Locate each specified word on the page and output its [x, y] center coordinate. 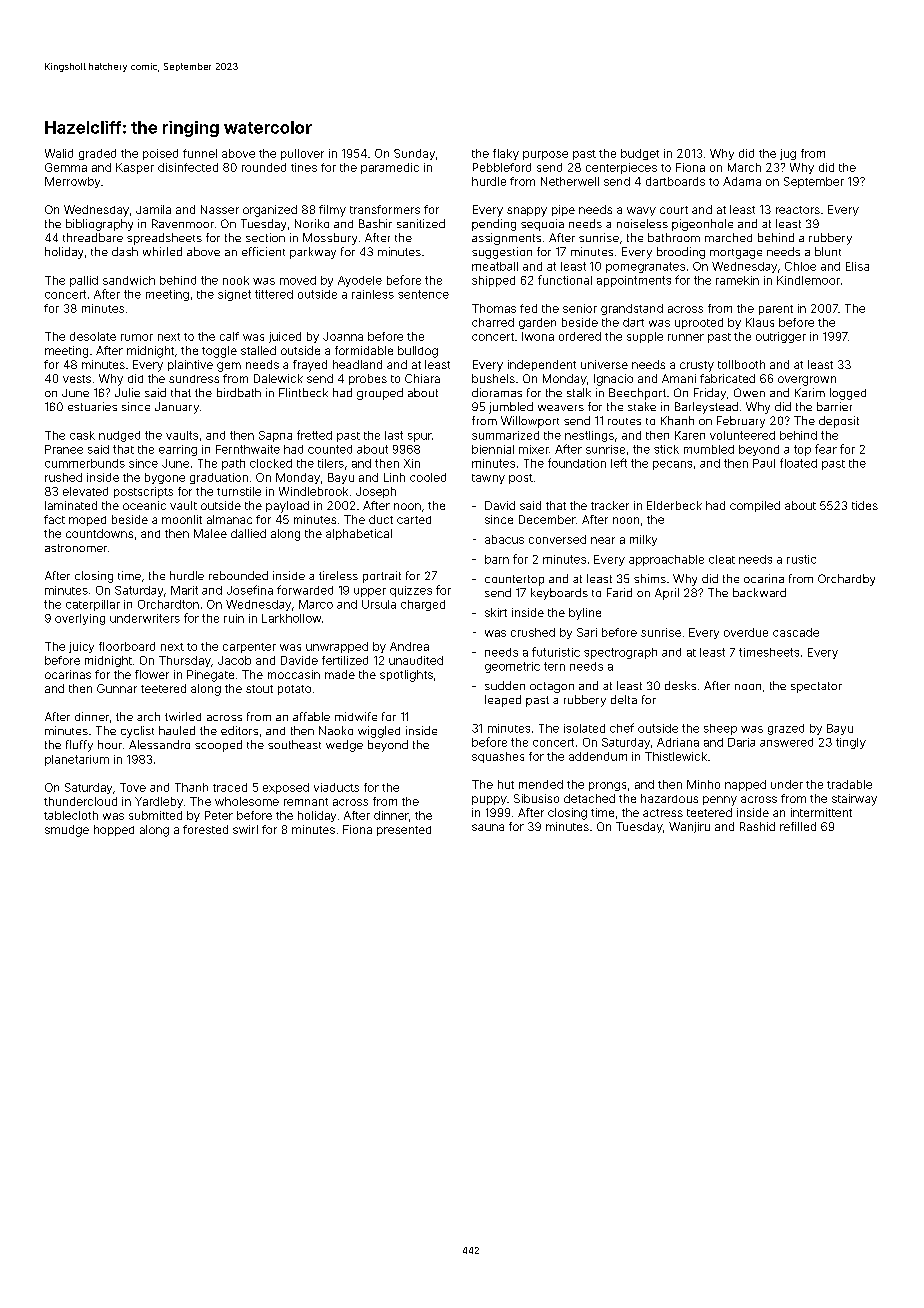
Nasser [220, 209]
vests [77, 379]
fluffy [79, 746]
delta [624, 699]
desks [680, 685]
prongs [607, 786]
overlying [80, 619]
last [394, 435]
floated [798, 463]
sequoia [542, 225]
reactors [798, 210]
